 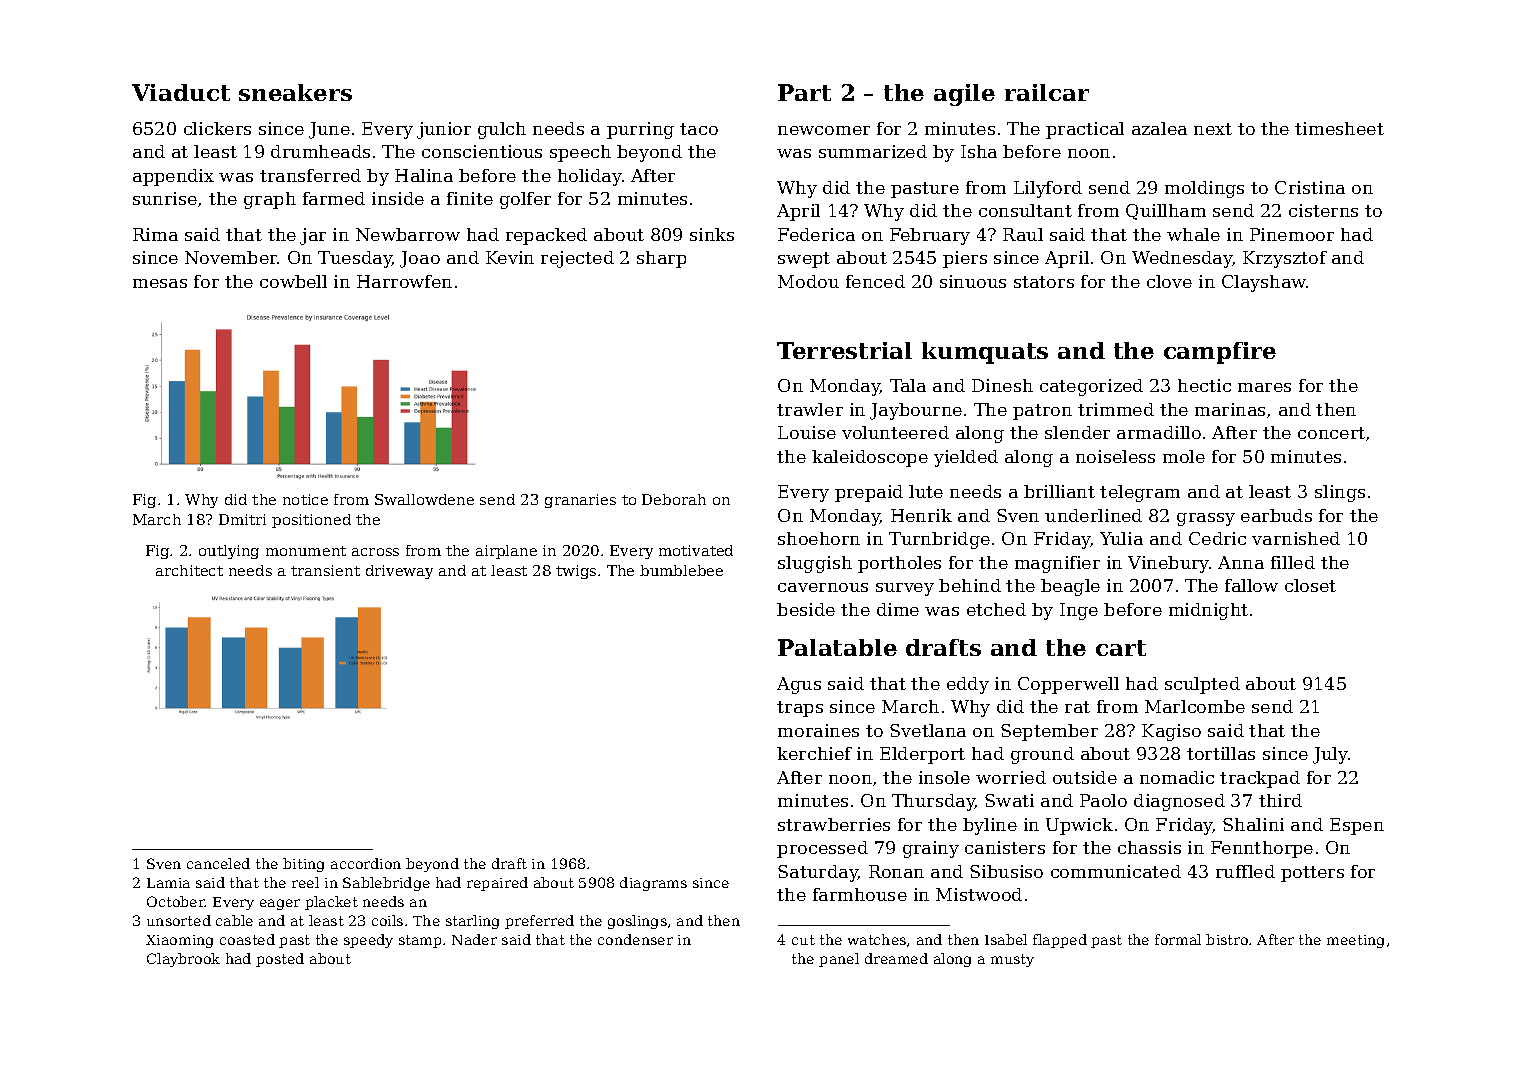 What do you see at coordinates (699, 129) in the document?
I see `taco` at bounding box center [699, 129].
